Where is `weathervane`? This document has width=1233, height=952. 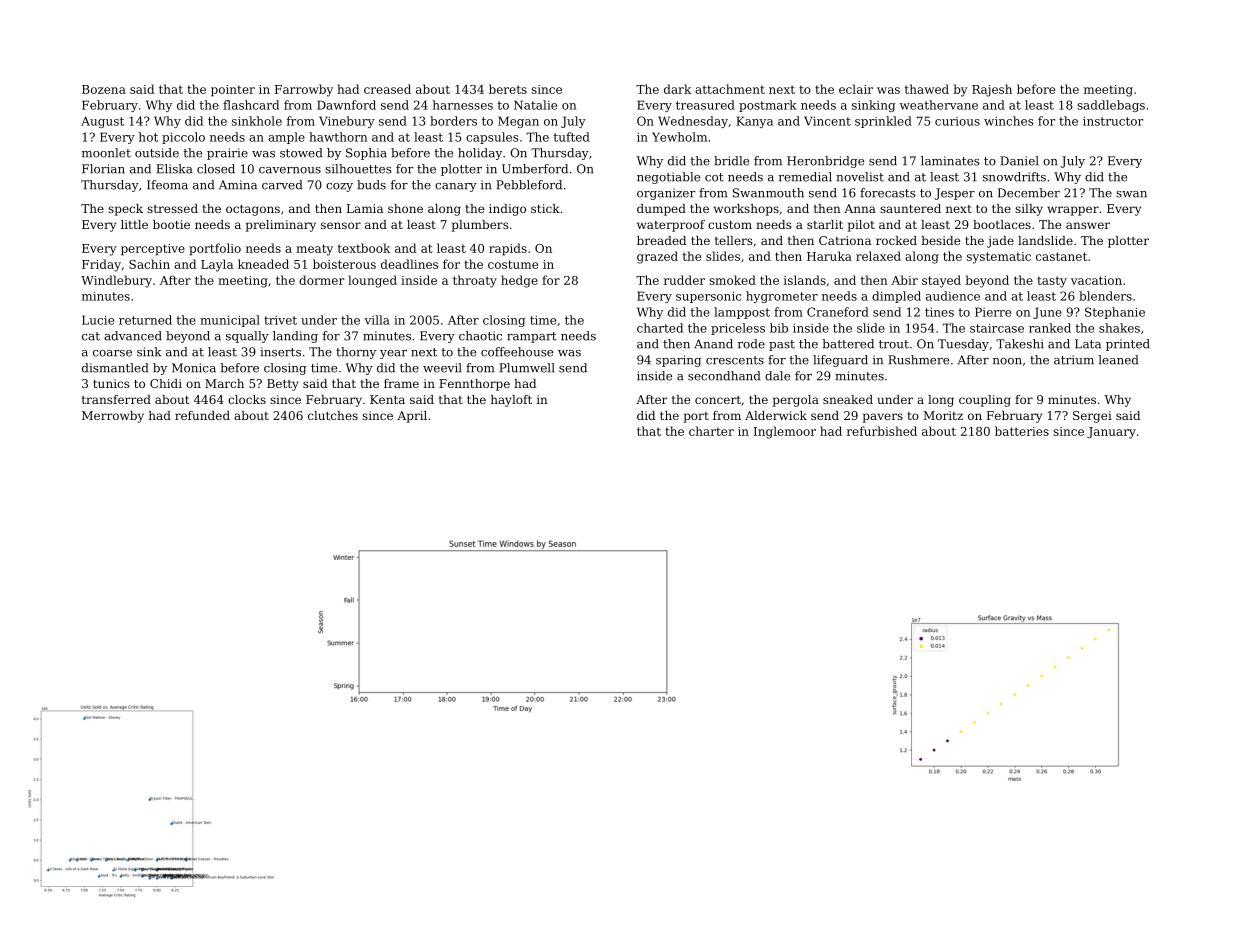 weathervane is located at coordinates (939, 105).
